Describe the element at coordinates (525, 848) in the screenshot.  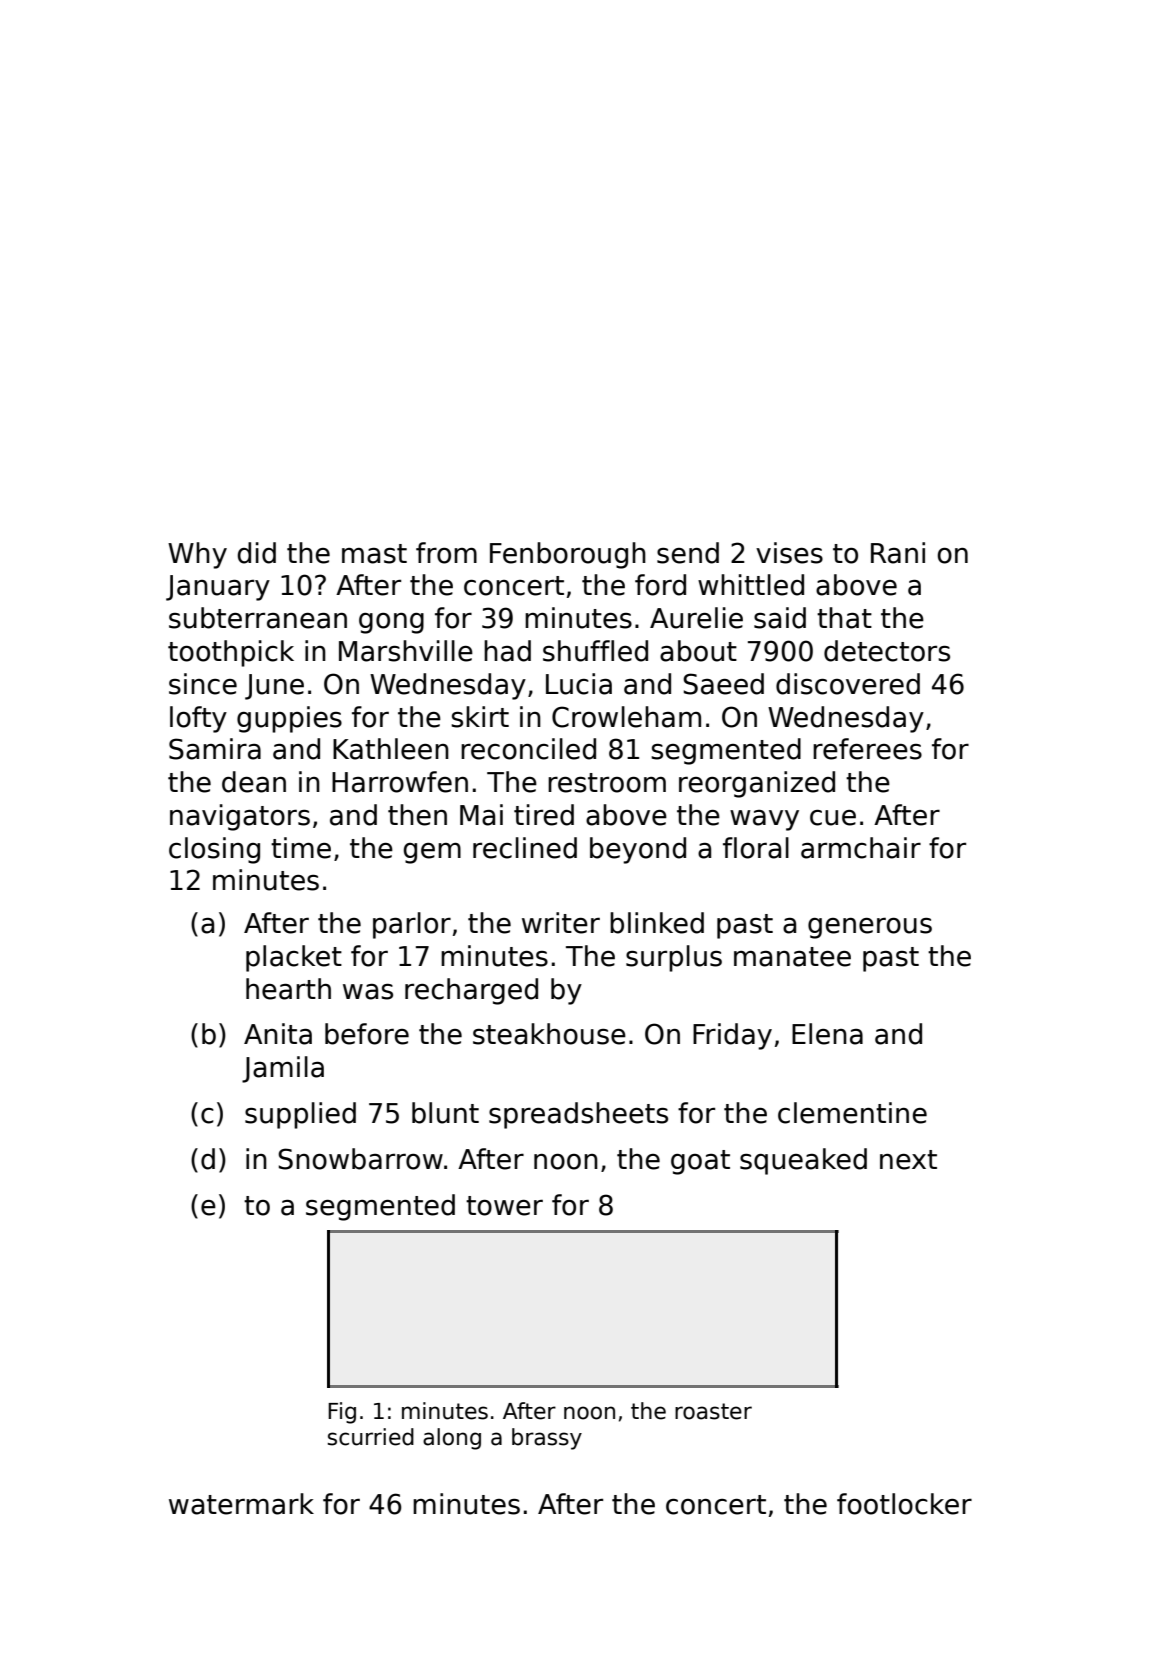
I see `reclined` at that location.
